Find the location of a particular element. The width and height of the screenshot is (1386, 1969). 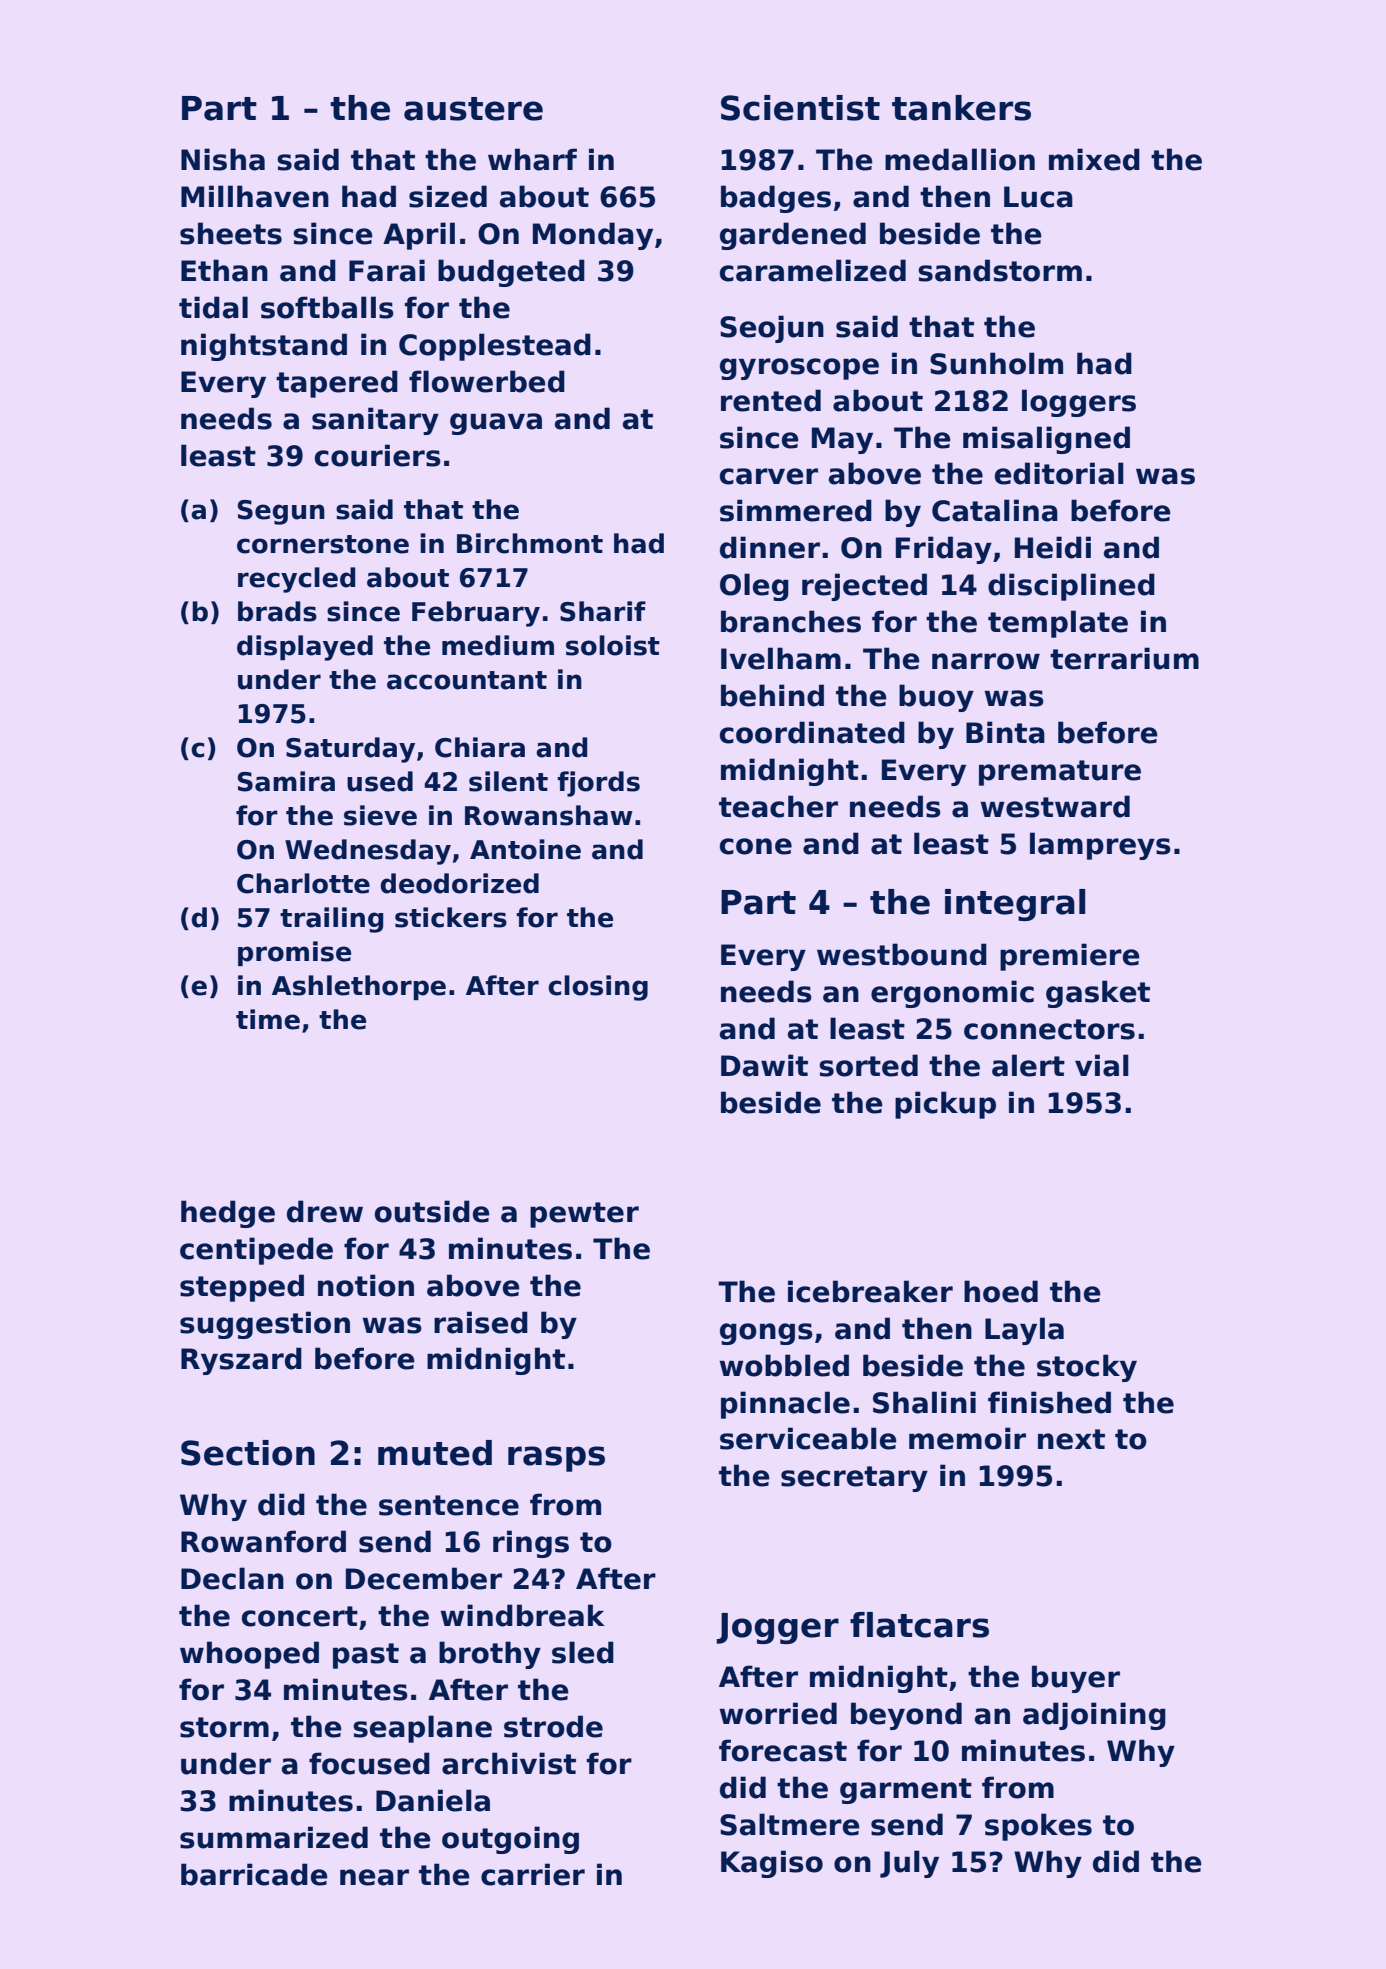

couriers is located at coordinates (378, 455).
